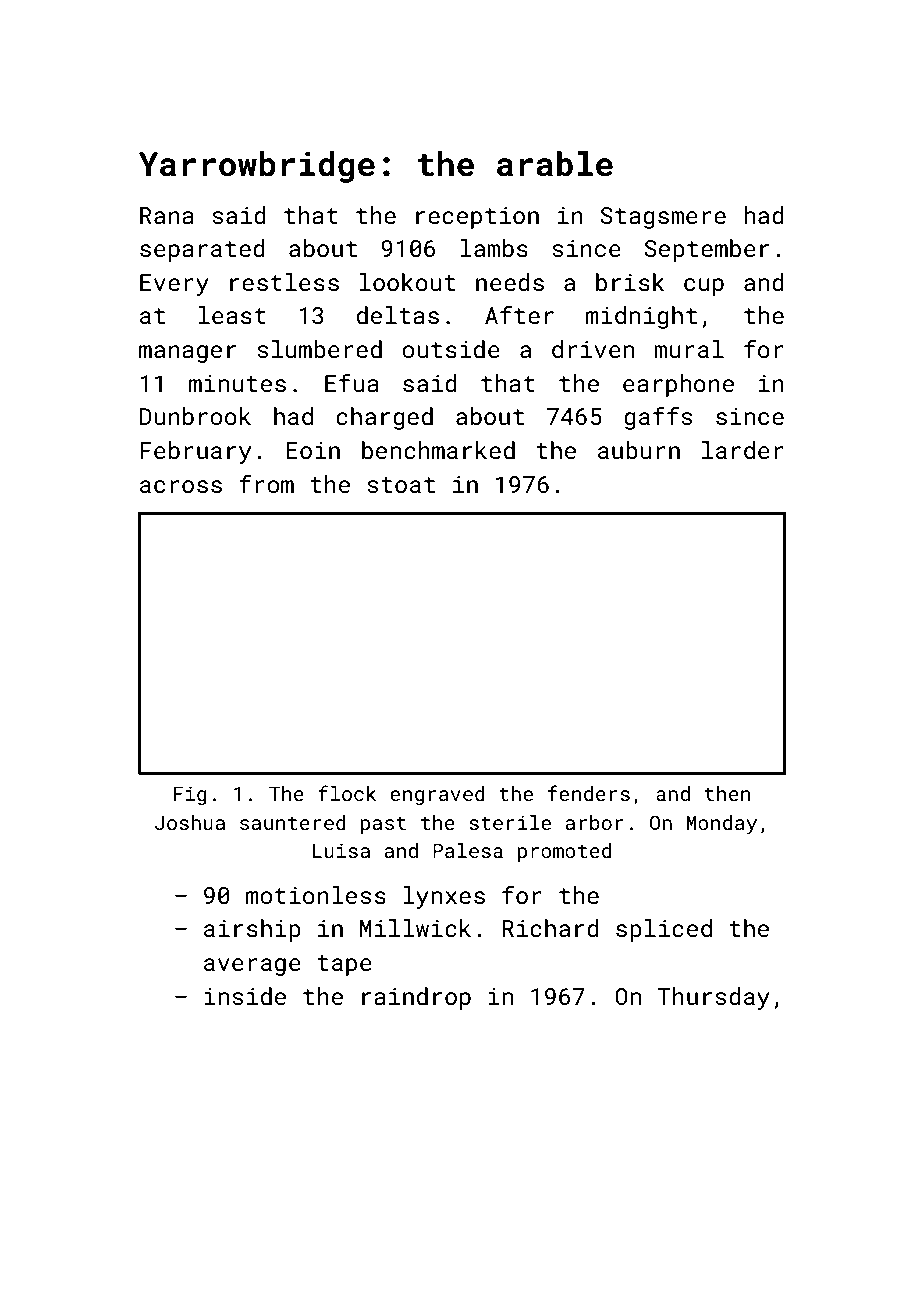  Describe the element at coordinates (252, 967) in the page. I see `average` at that location.
